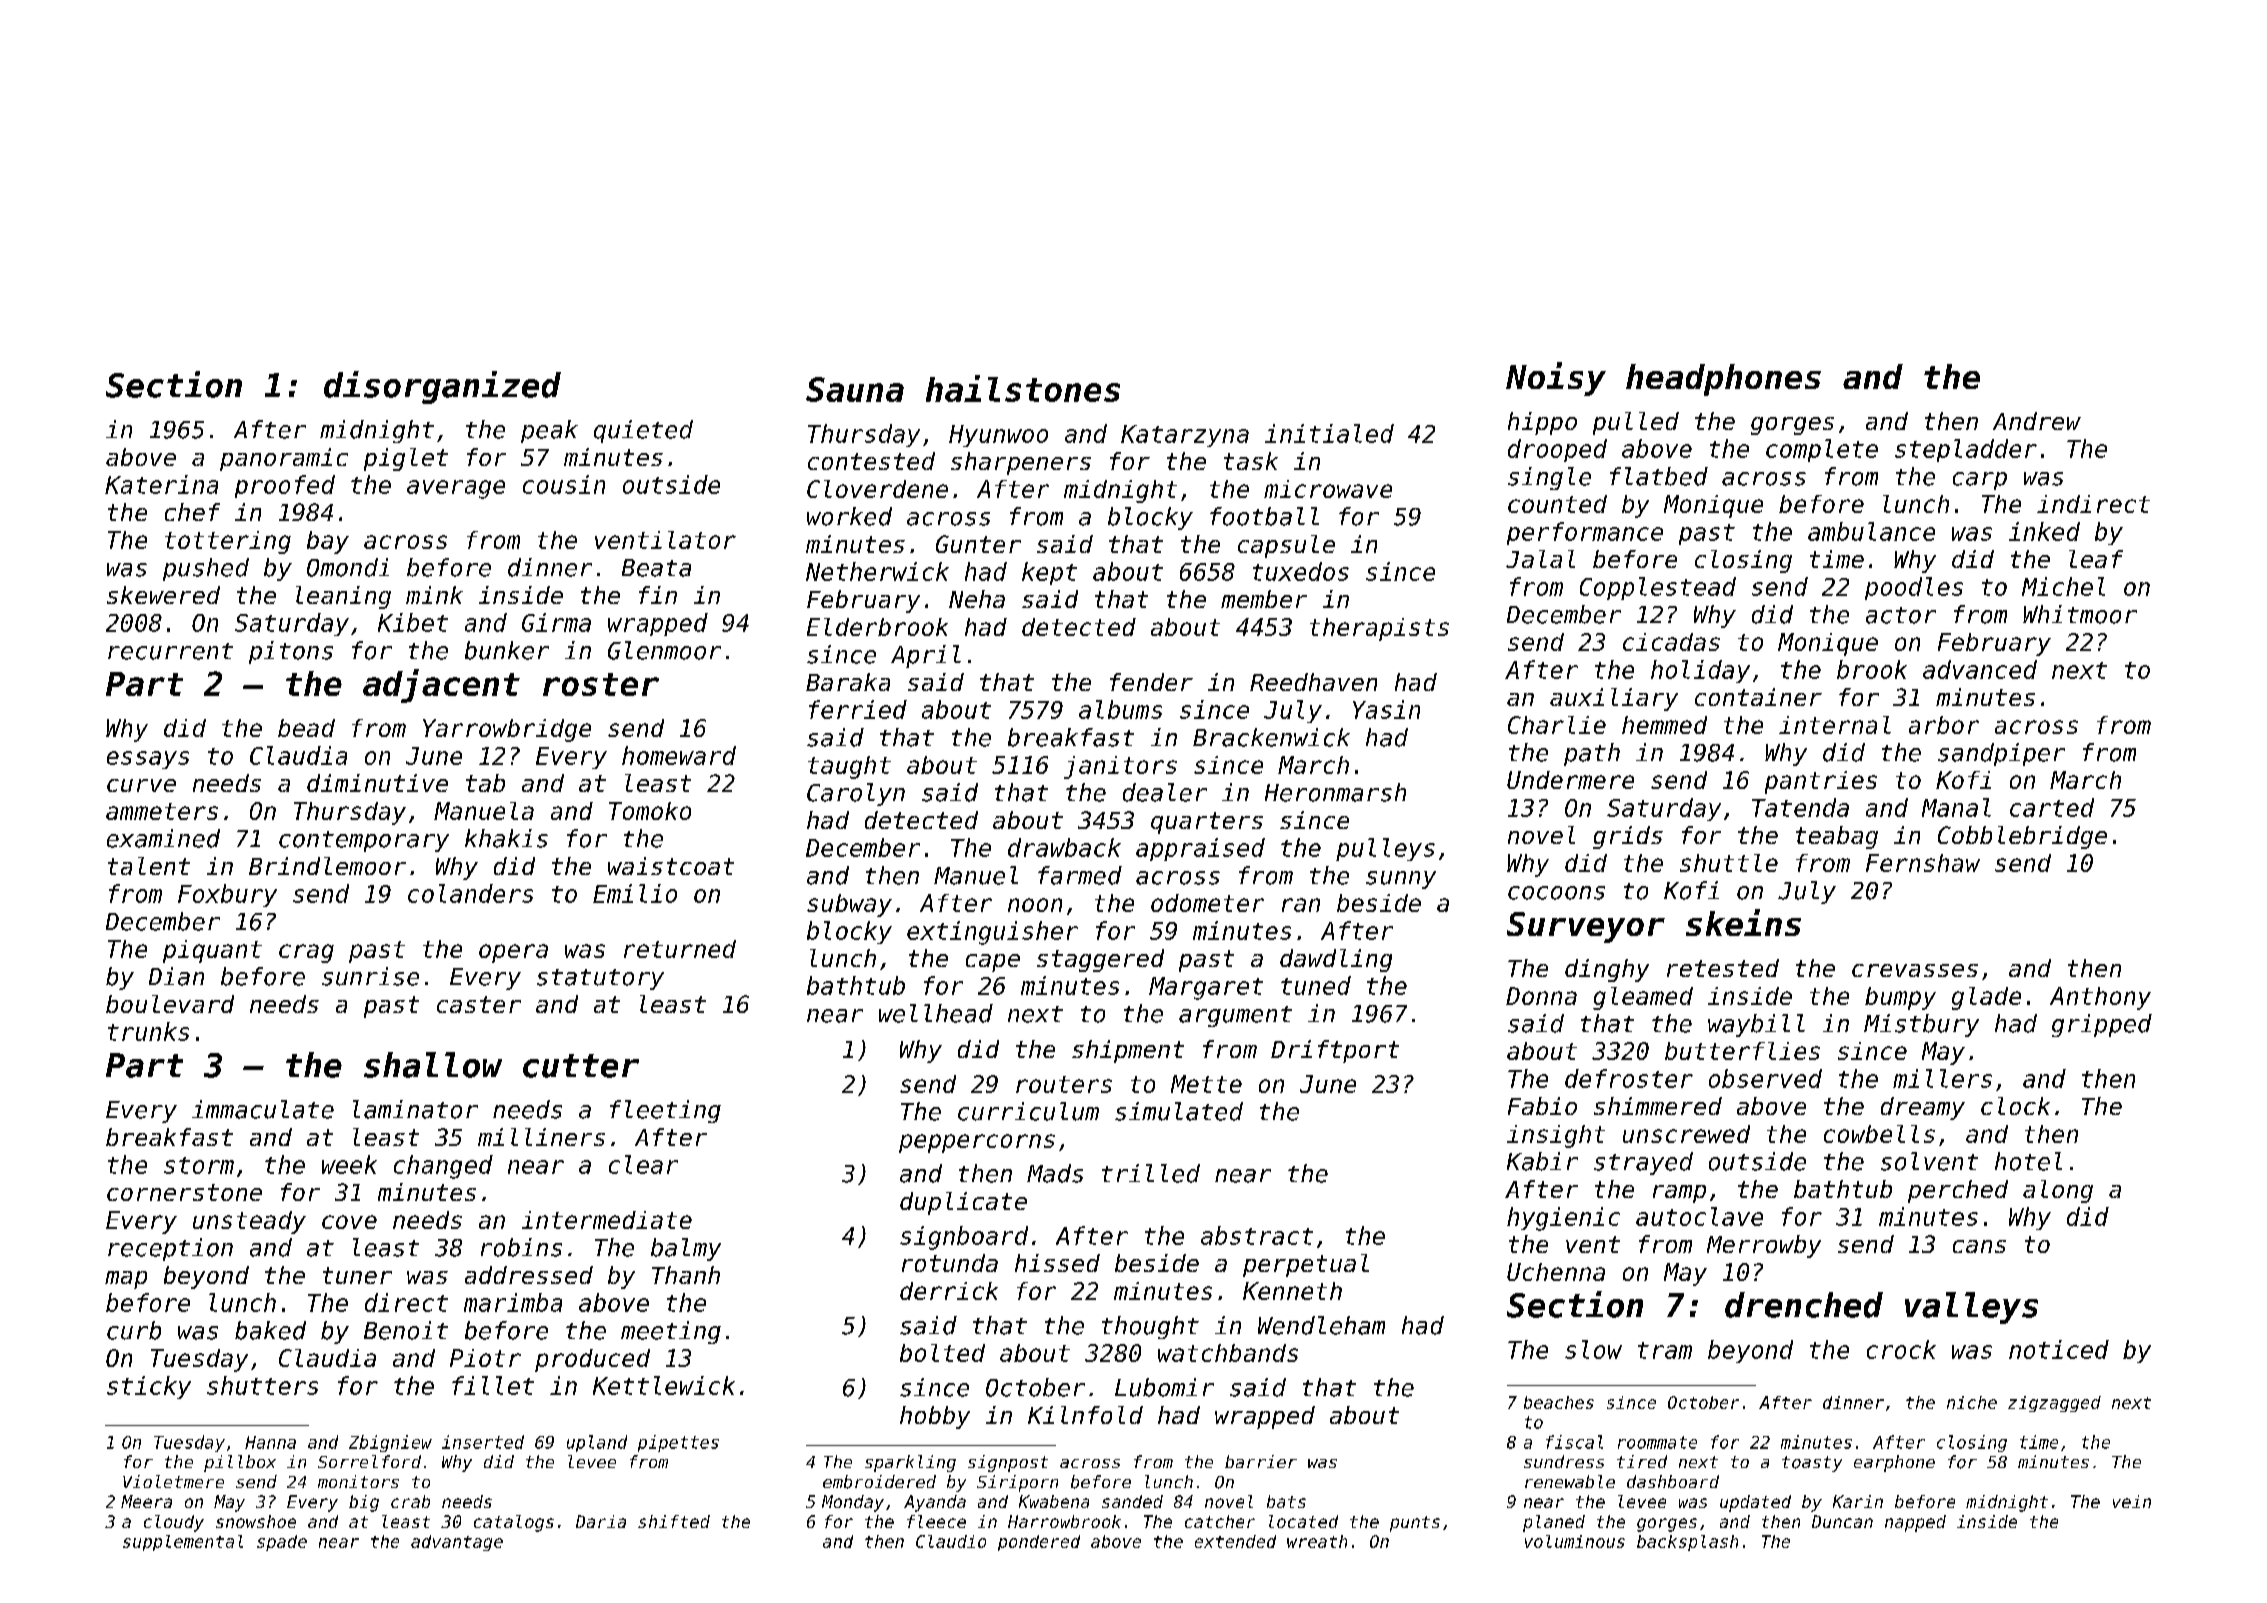  Describe the element at coordinates (1879, 1134) in the screenshot. I see `cowbells` at that location.
